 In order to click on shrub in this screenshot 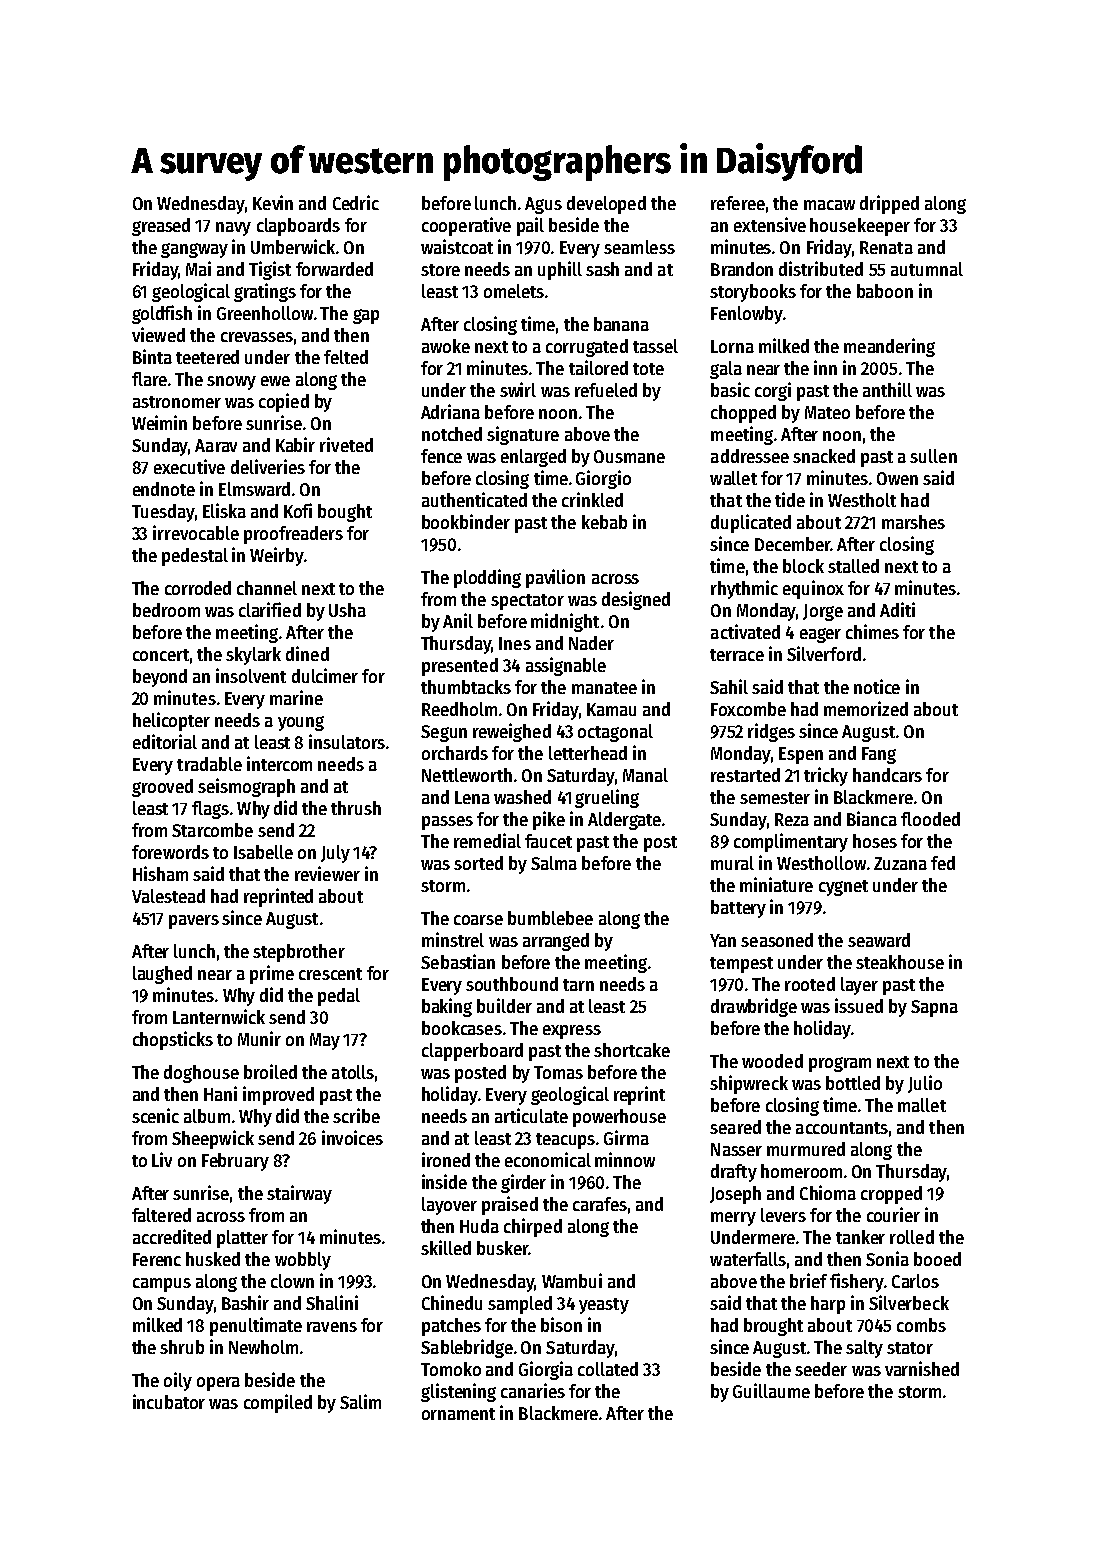, I will do `click(182, 1347)`.
